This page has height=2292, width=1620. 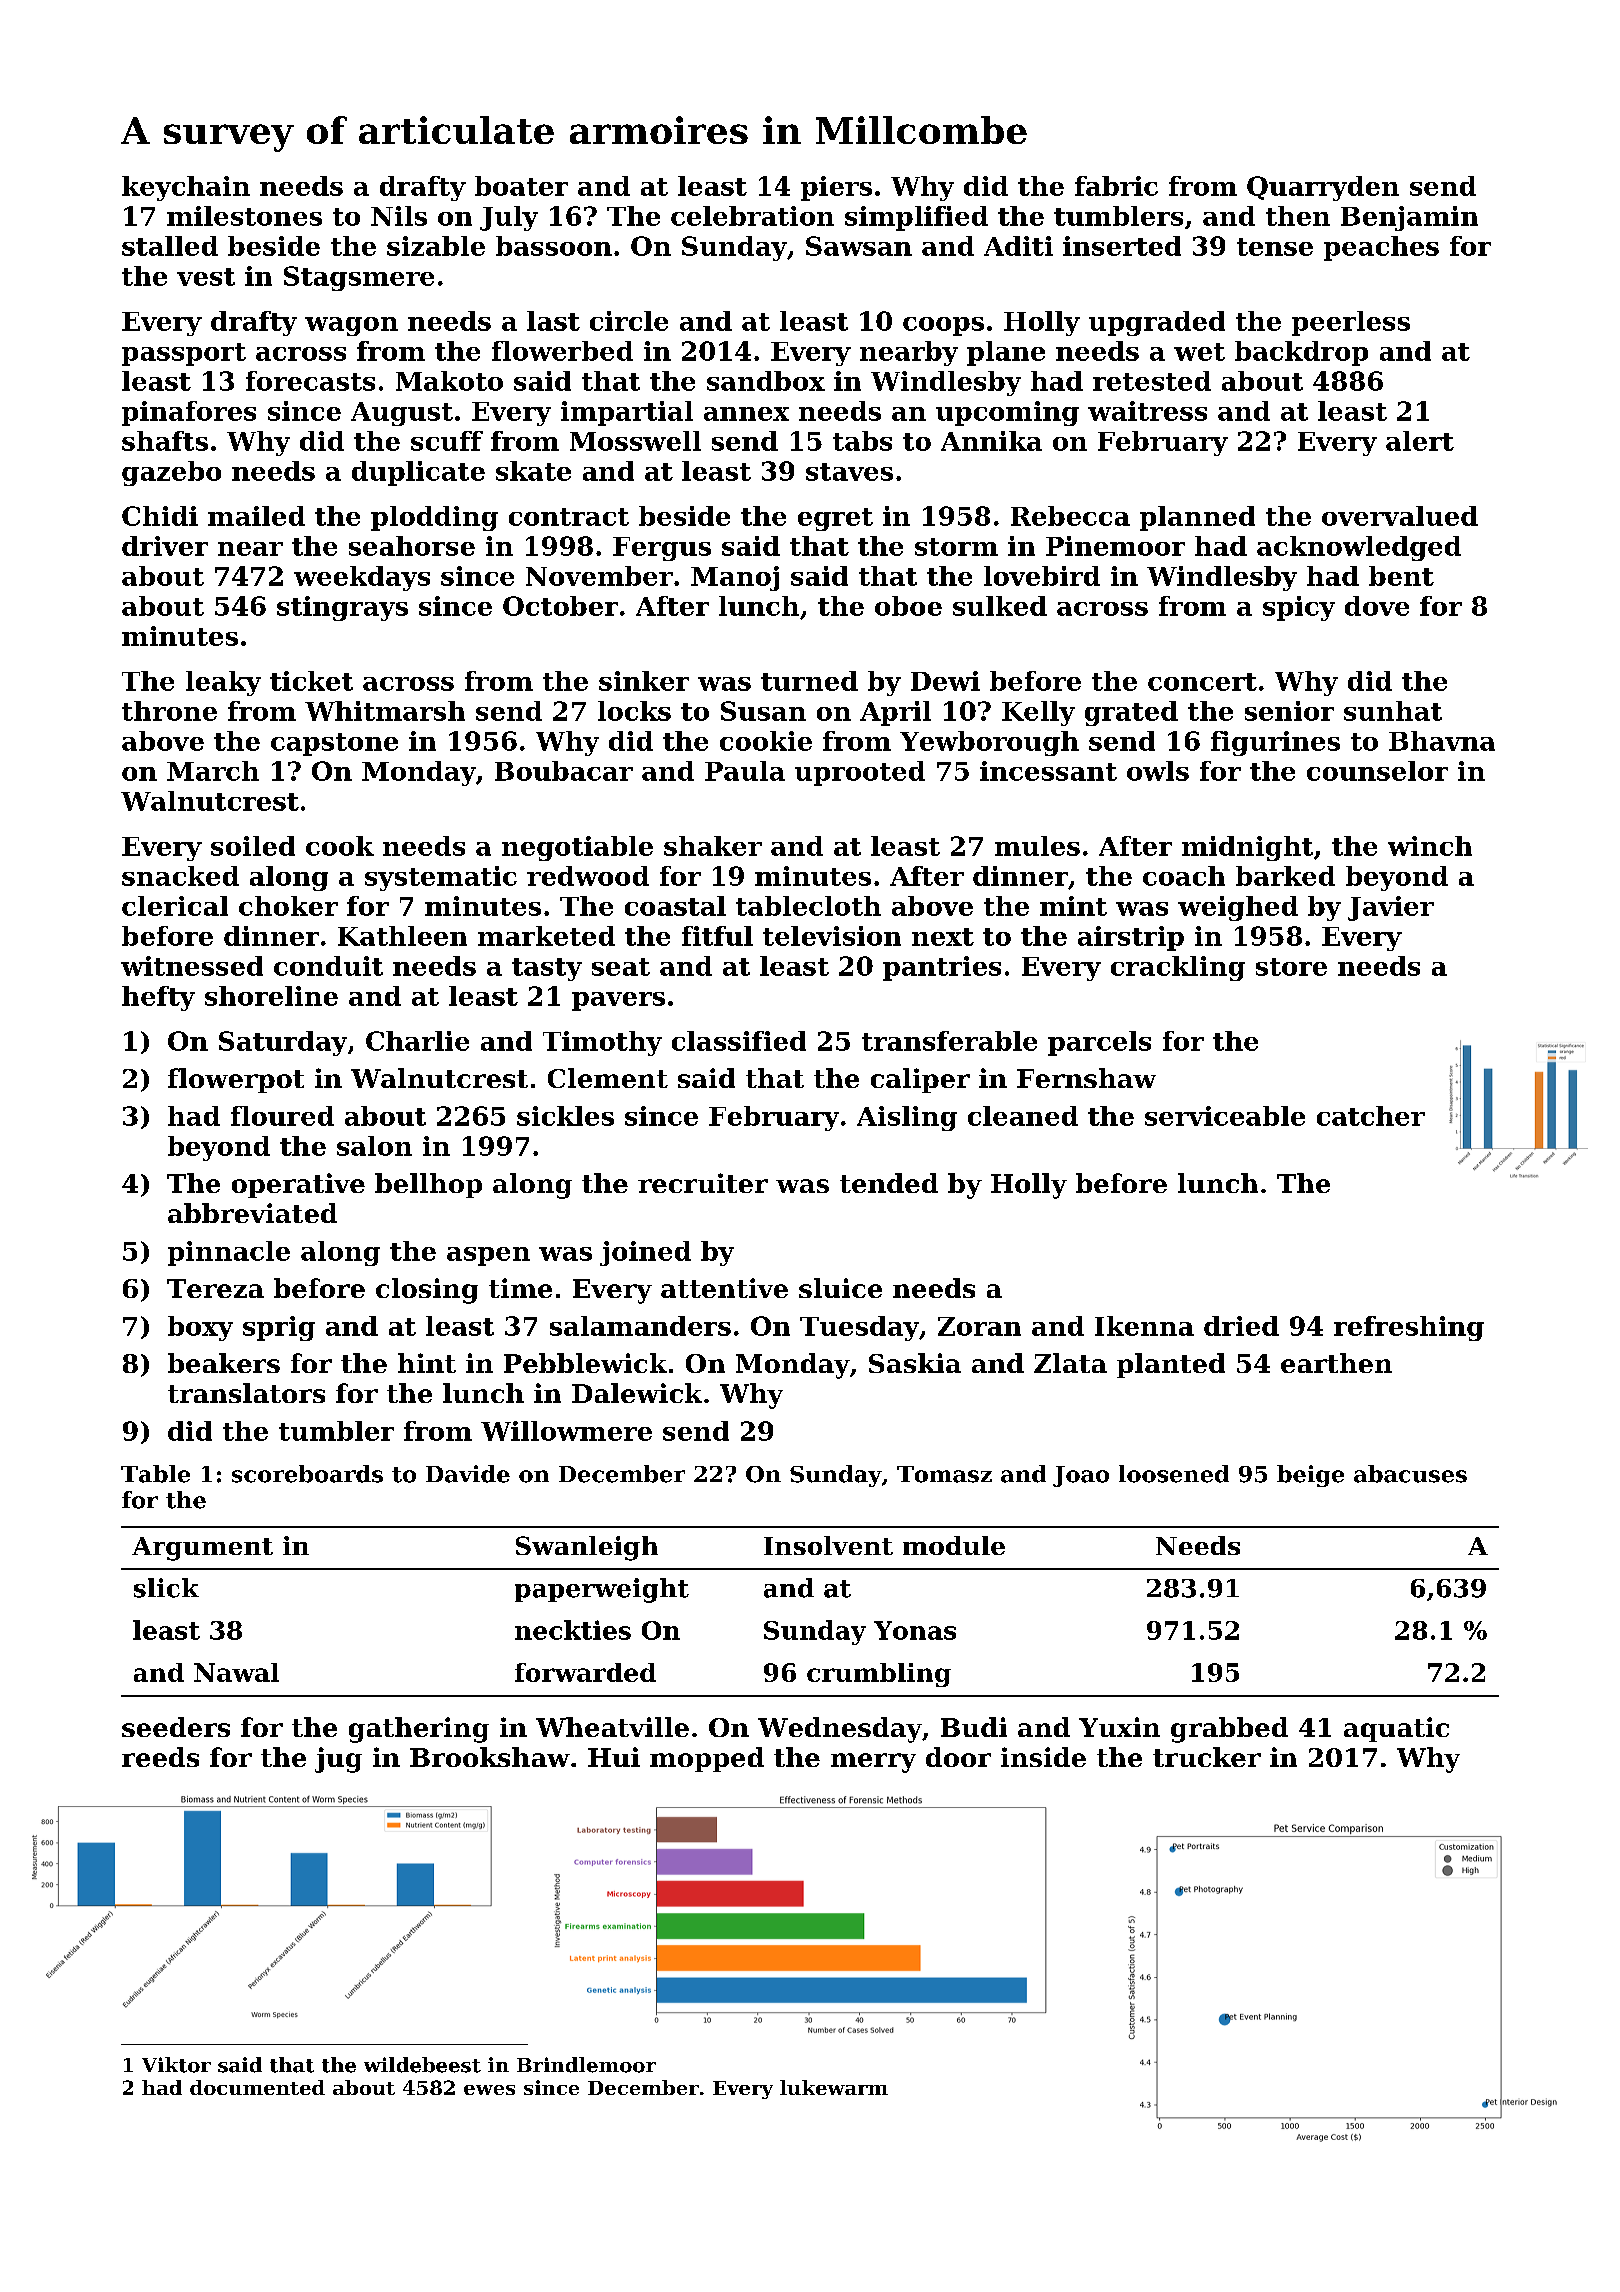 What do you see at coordinates (1229, 1730) in the page?
I see `grabbed` at bounding box center [1229, 1730].
